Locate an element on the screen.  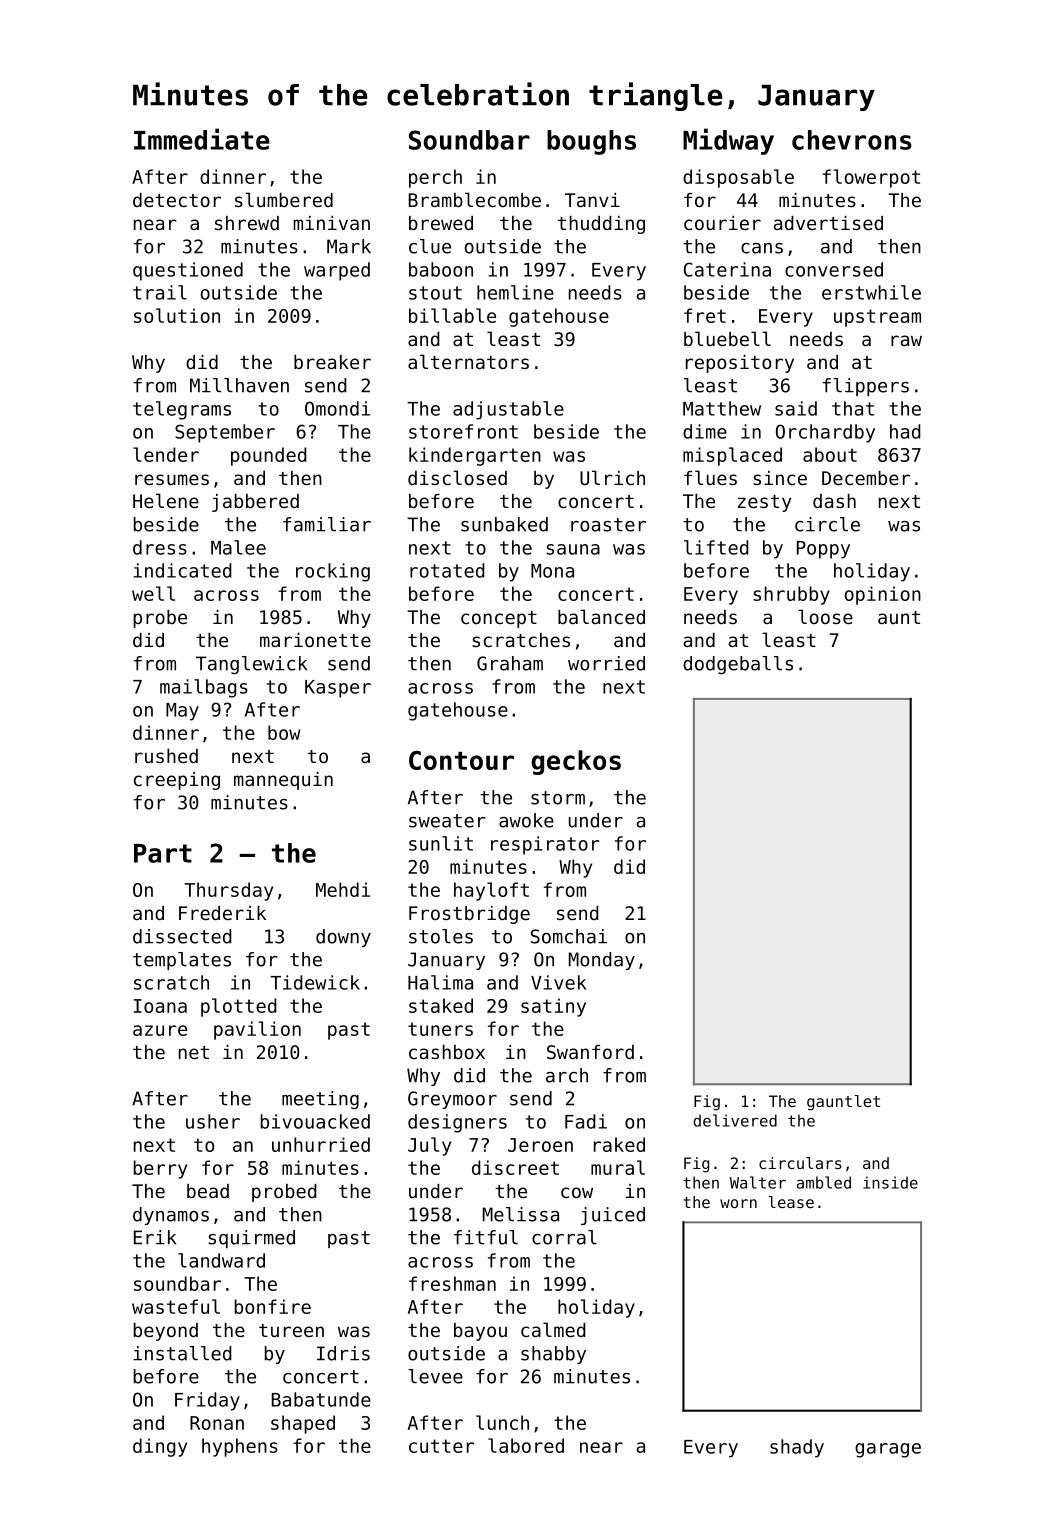
juiced is located at coordinates (613, 1216).
